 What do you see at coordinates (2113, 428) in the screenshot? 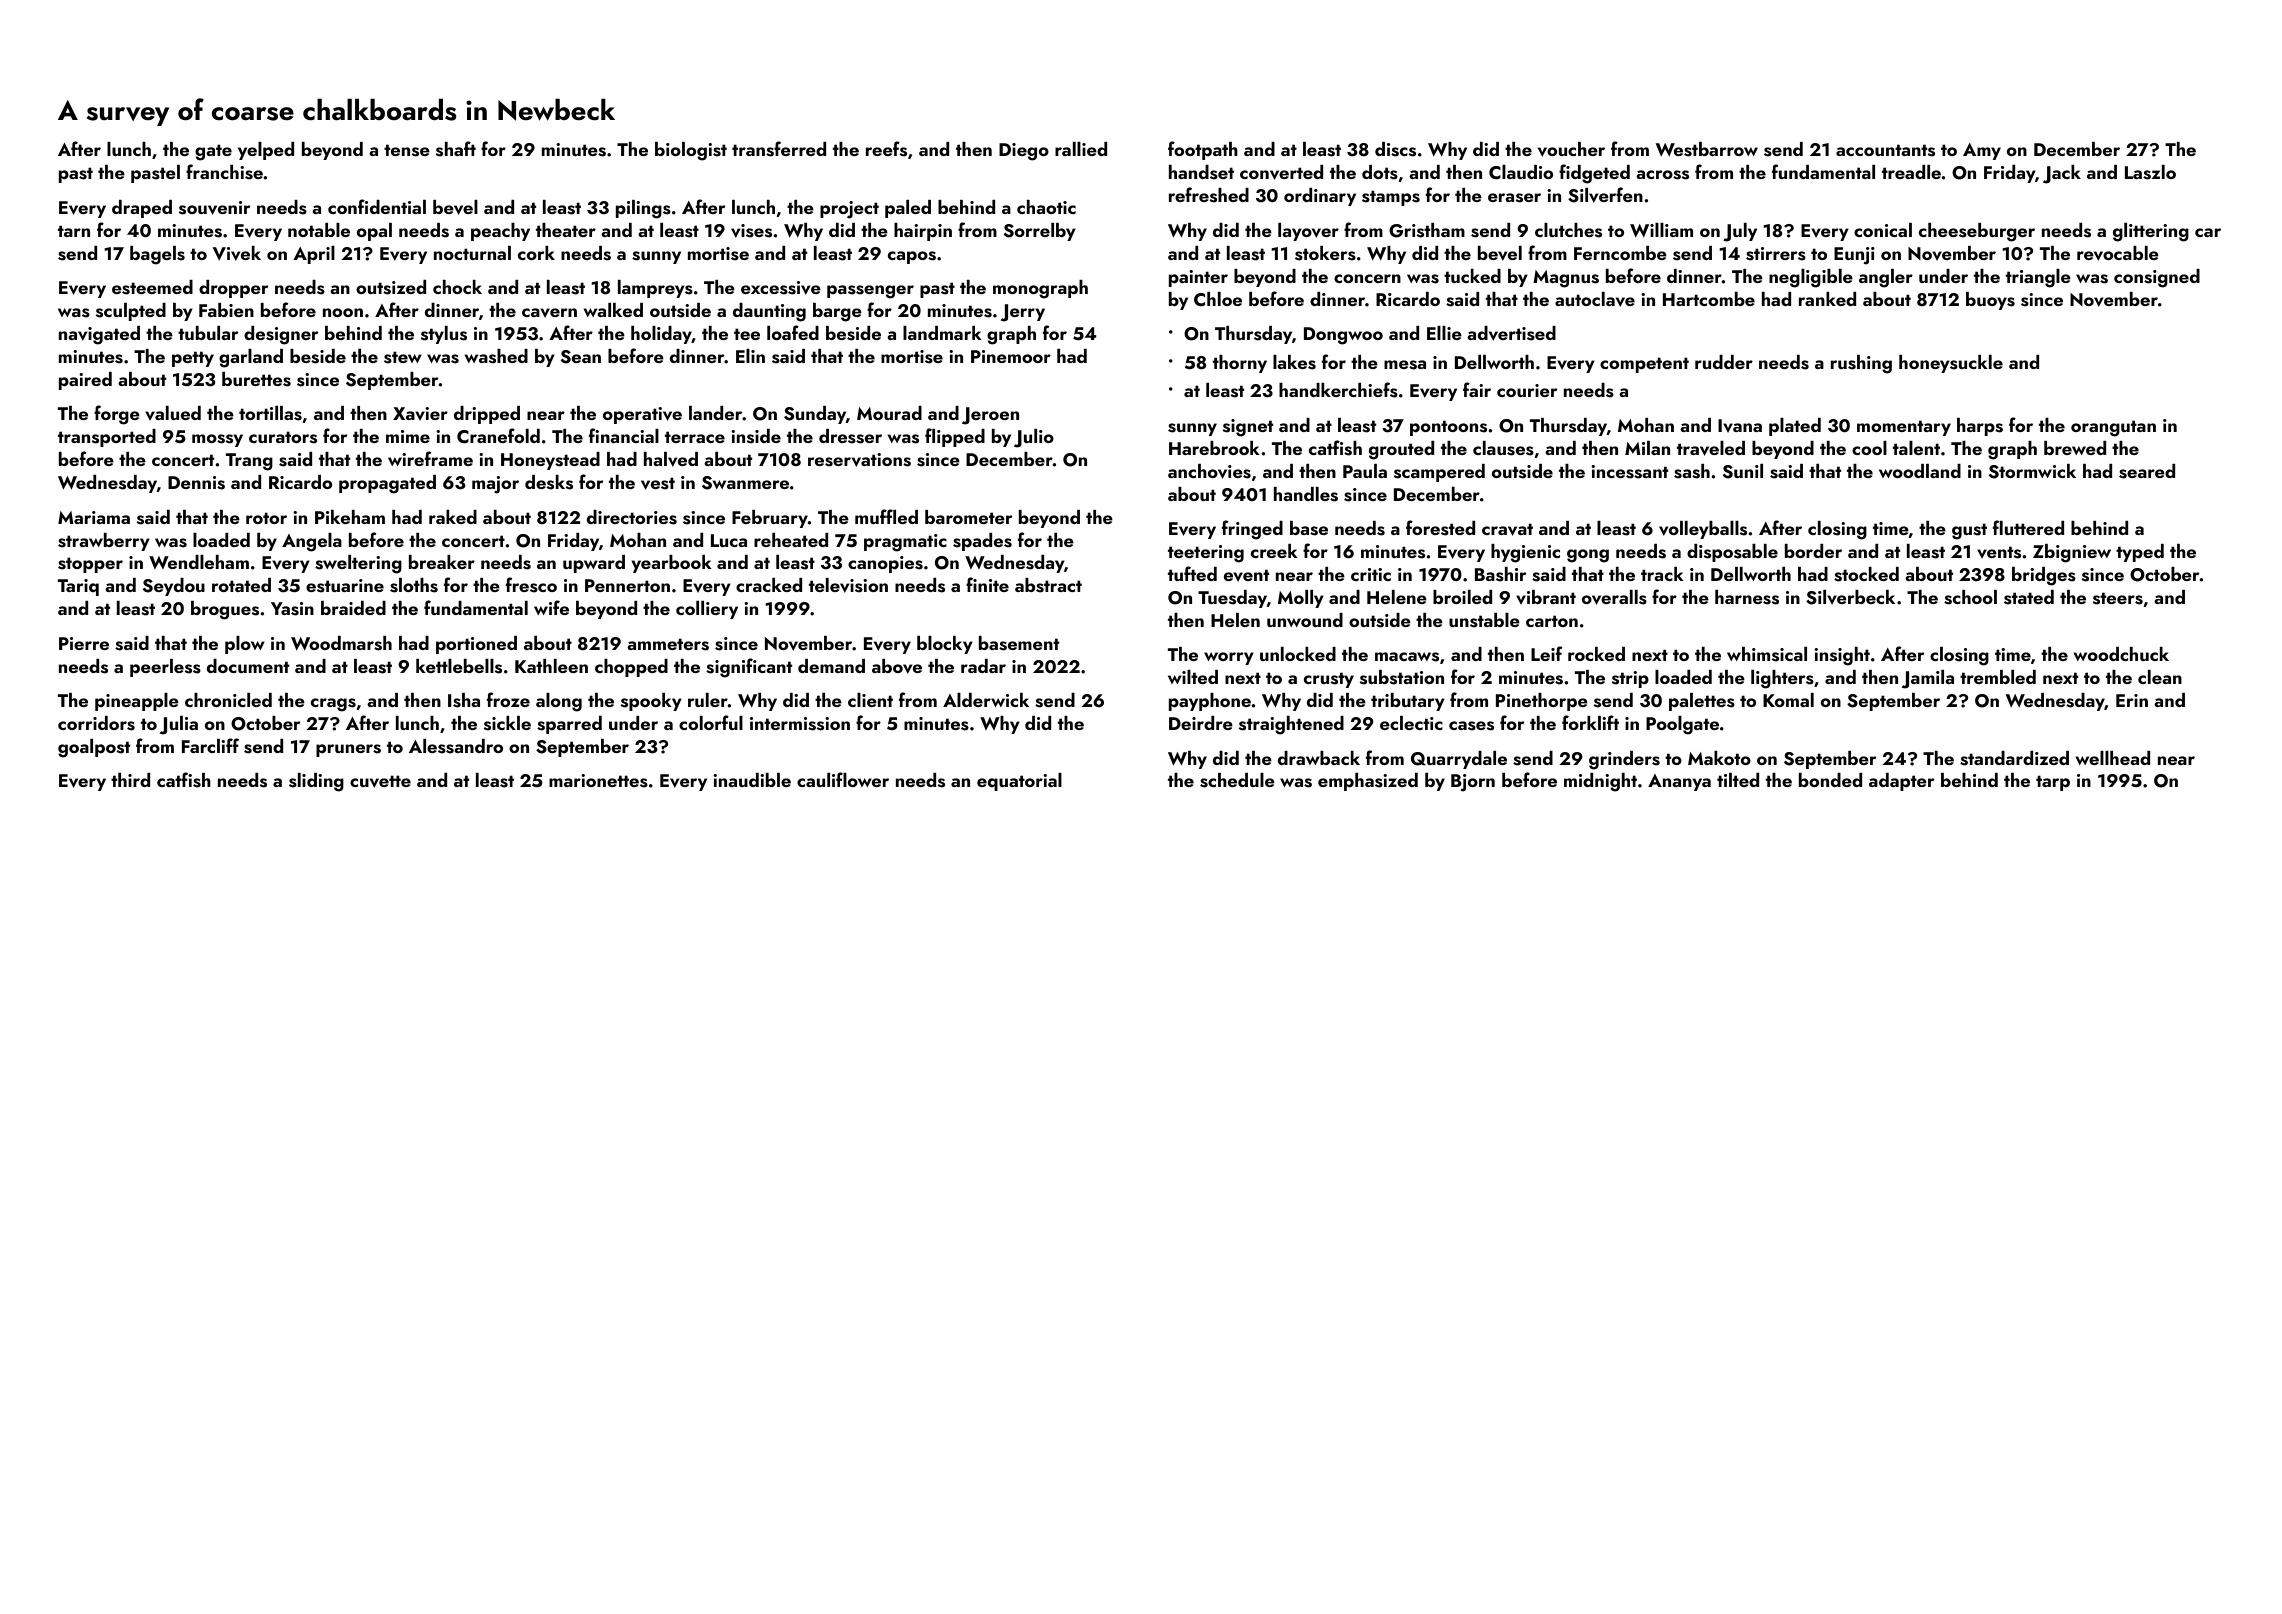
I see `orangutan` at bounding box center [2113, 428].
